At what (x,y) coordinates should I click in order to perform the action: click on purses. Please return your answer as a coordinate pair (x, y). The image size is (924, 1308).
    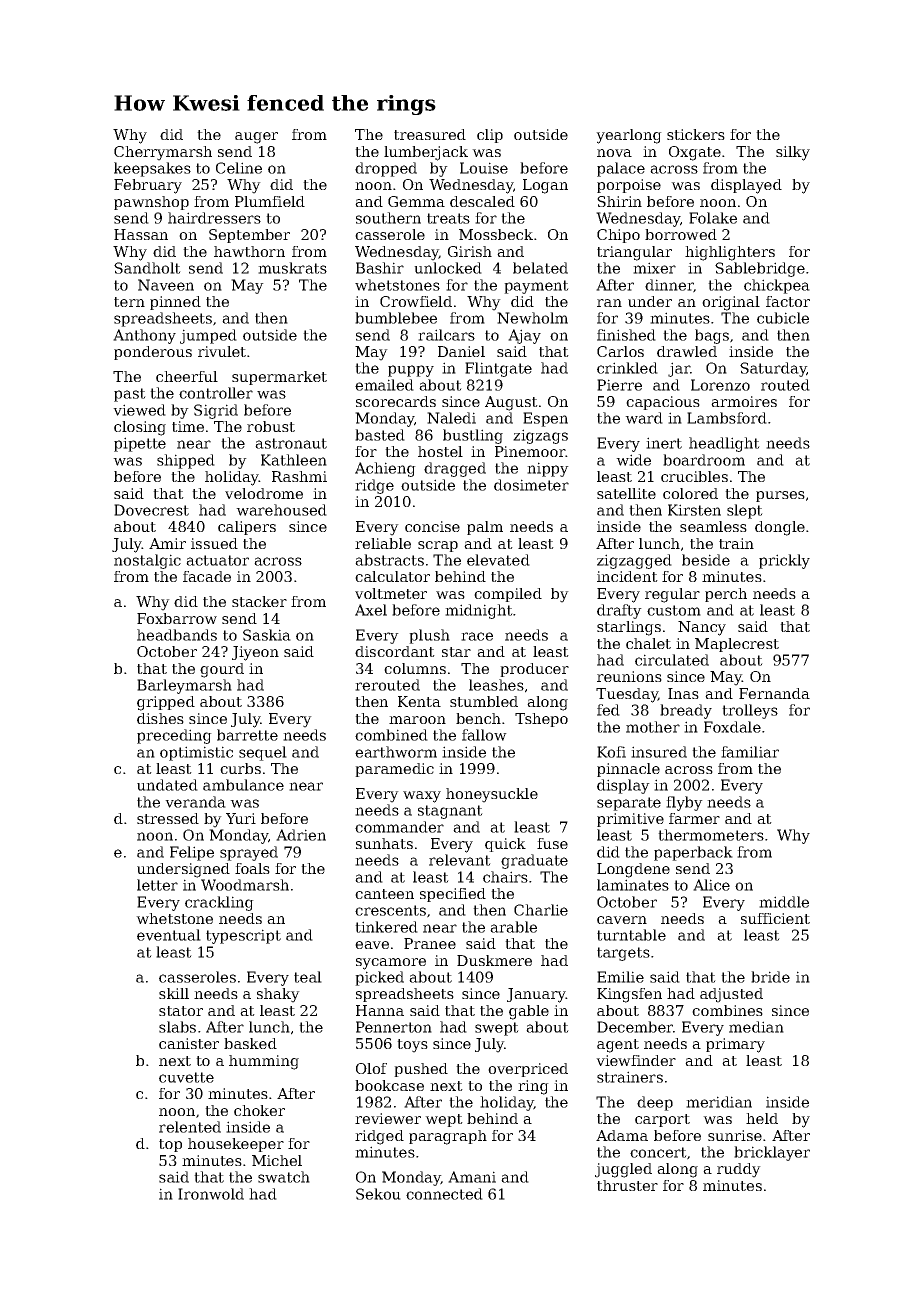
    Looking at the image, I should click on (780, 496).
